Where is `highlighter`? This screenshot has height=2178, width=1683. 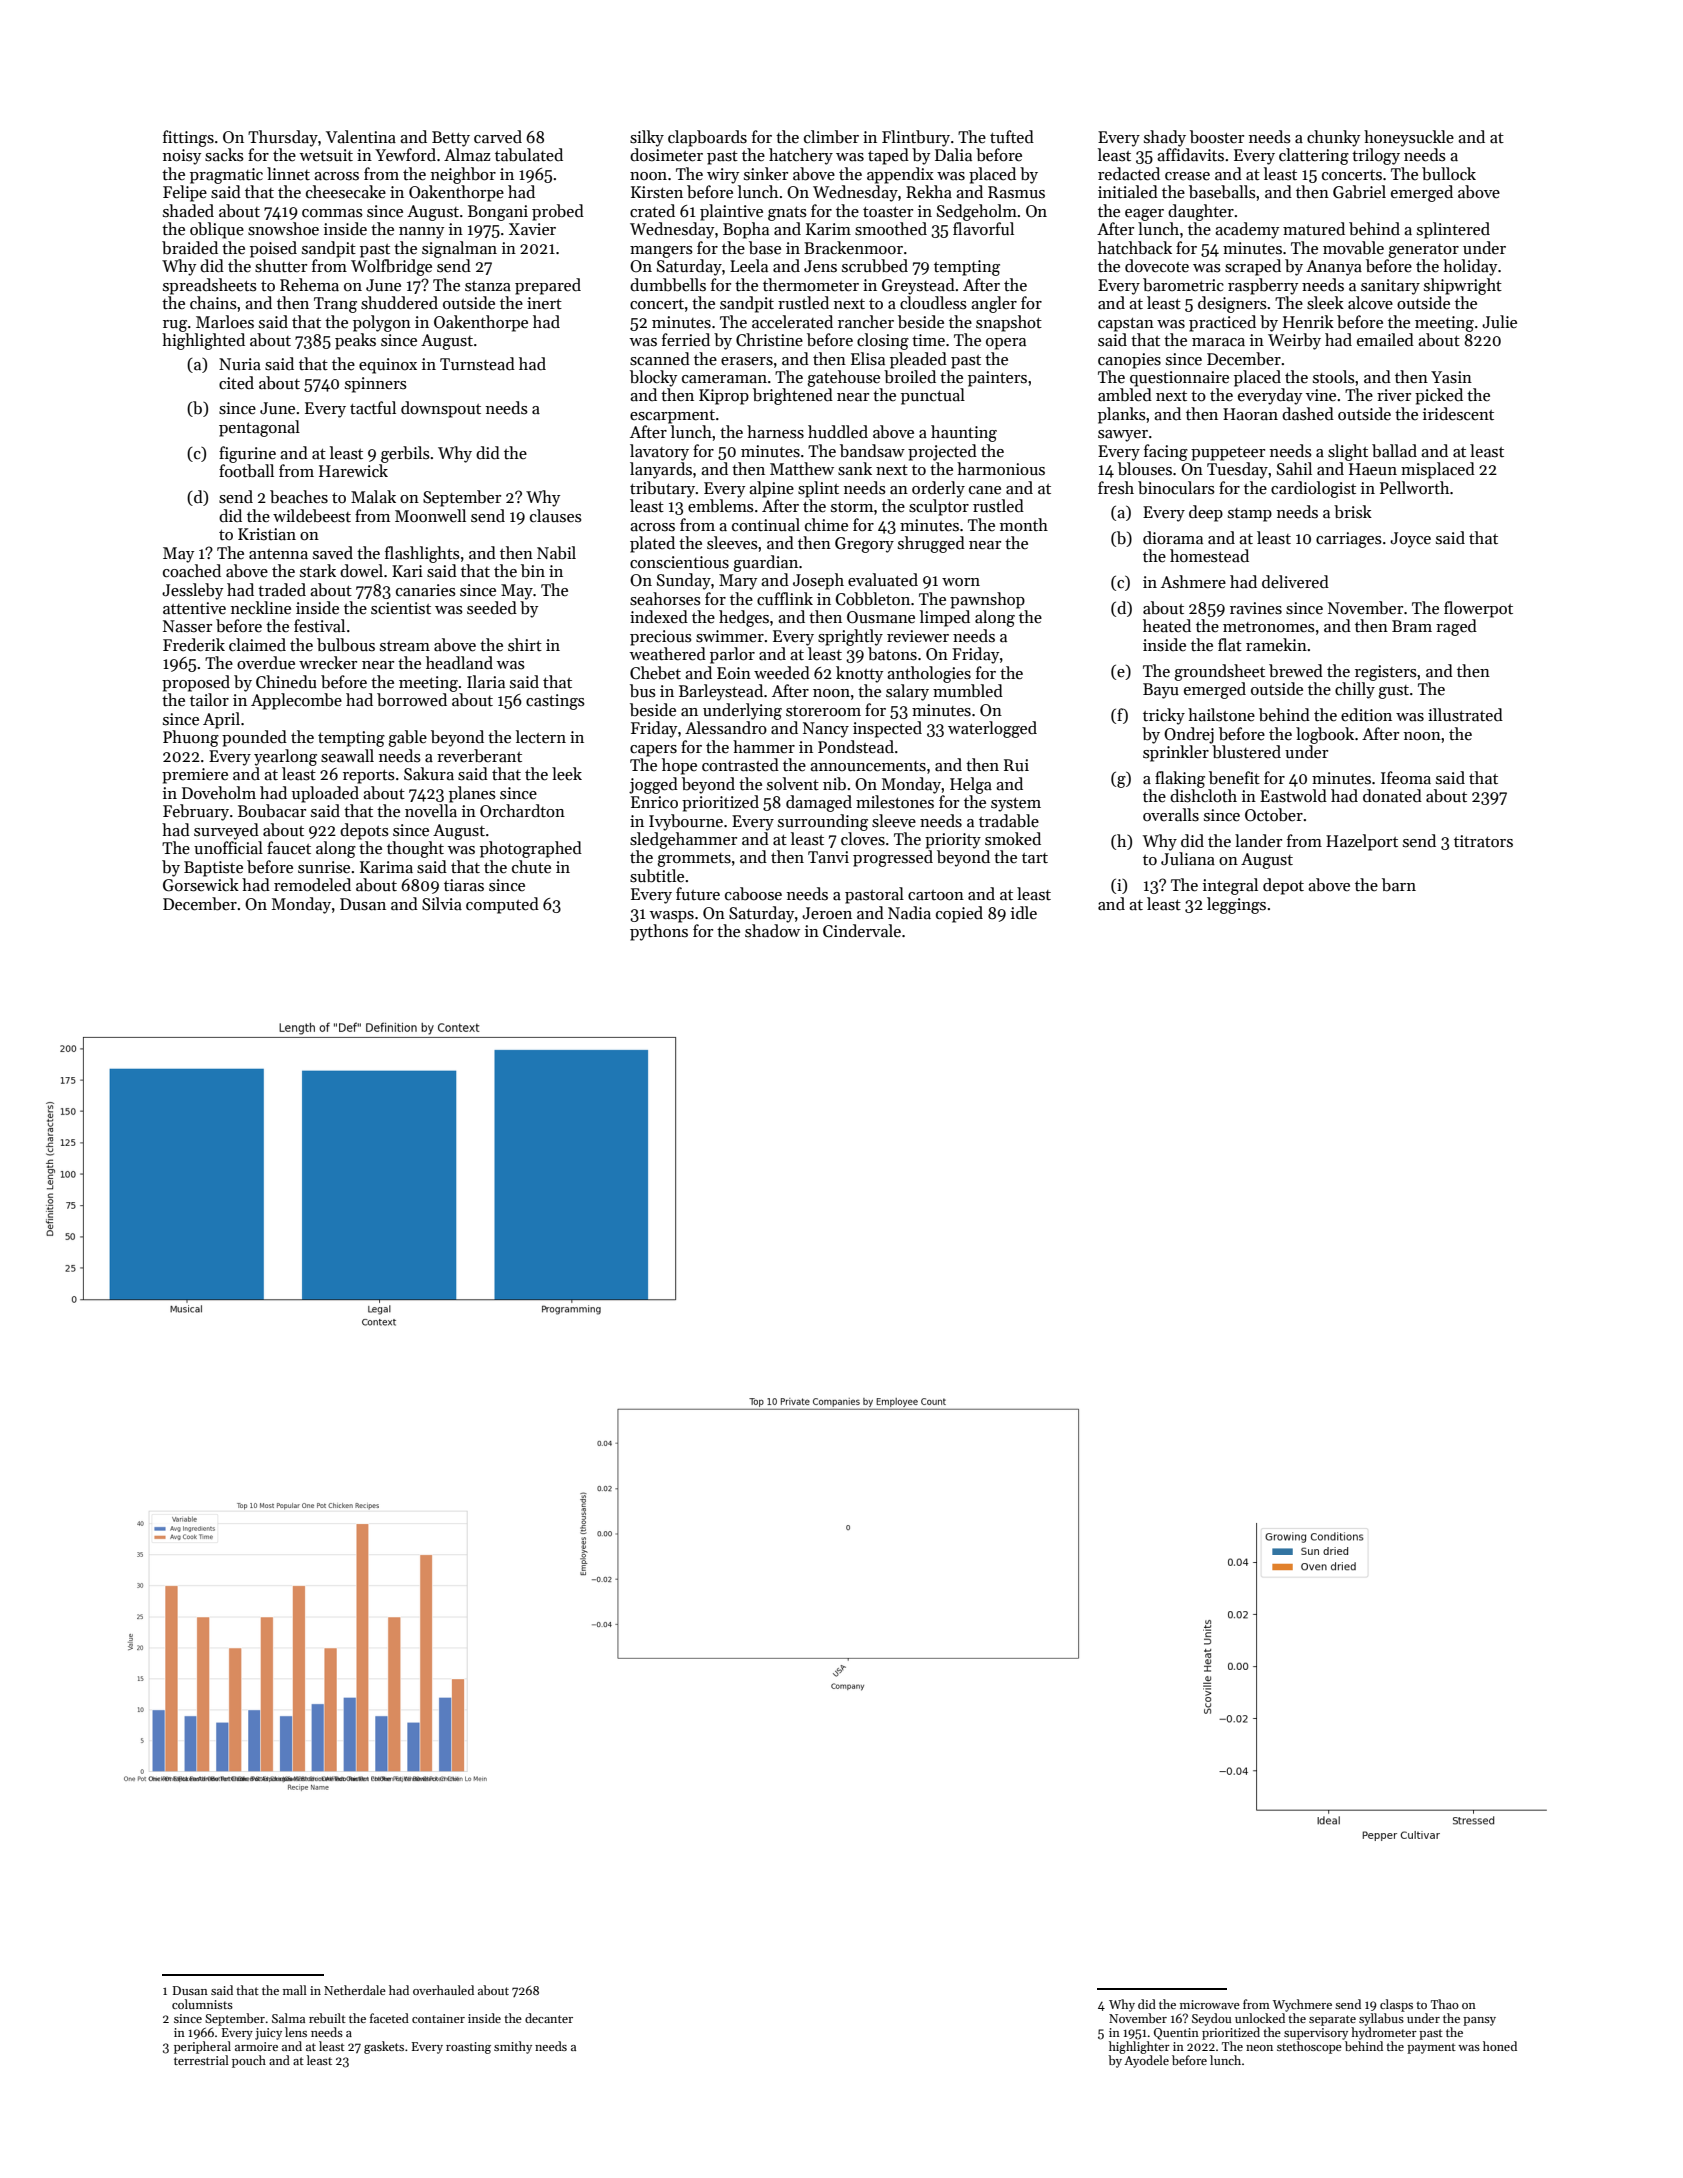 highlighter is located at coordinates (1139, 2047).
